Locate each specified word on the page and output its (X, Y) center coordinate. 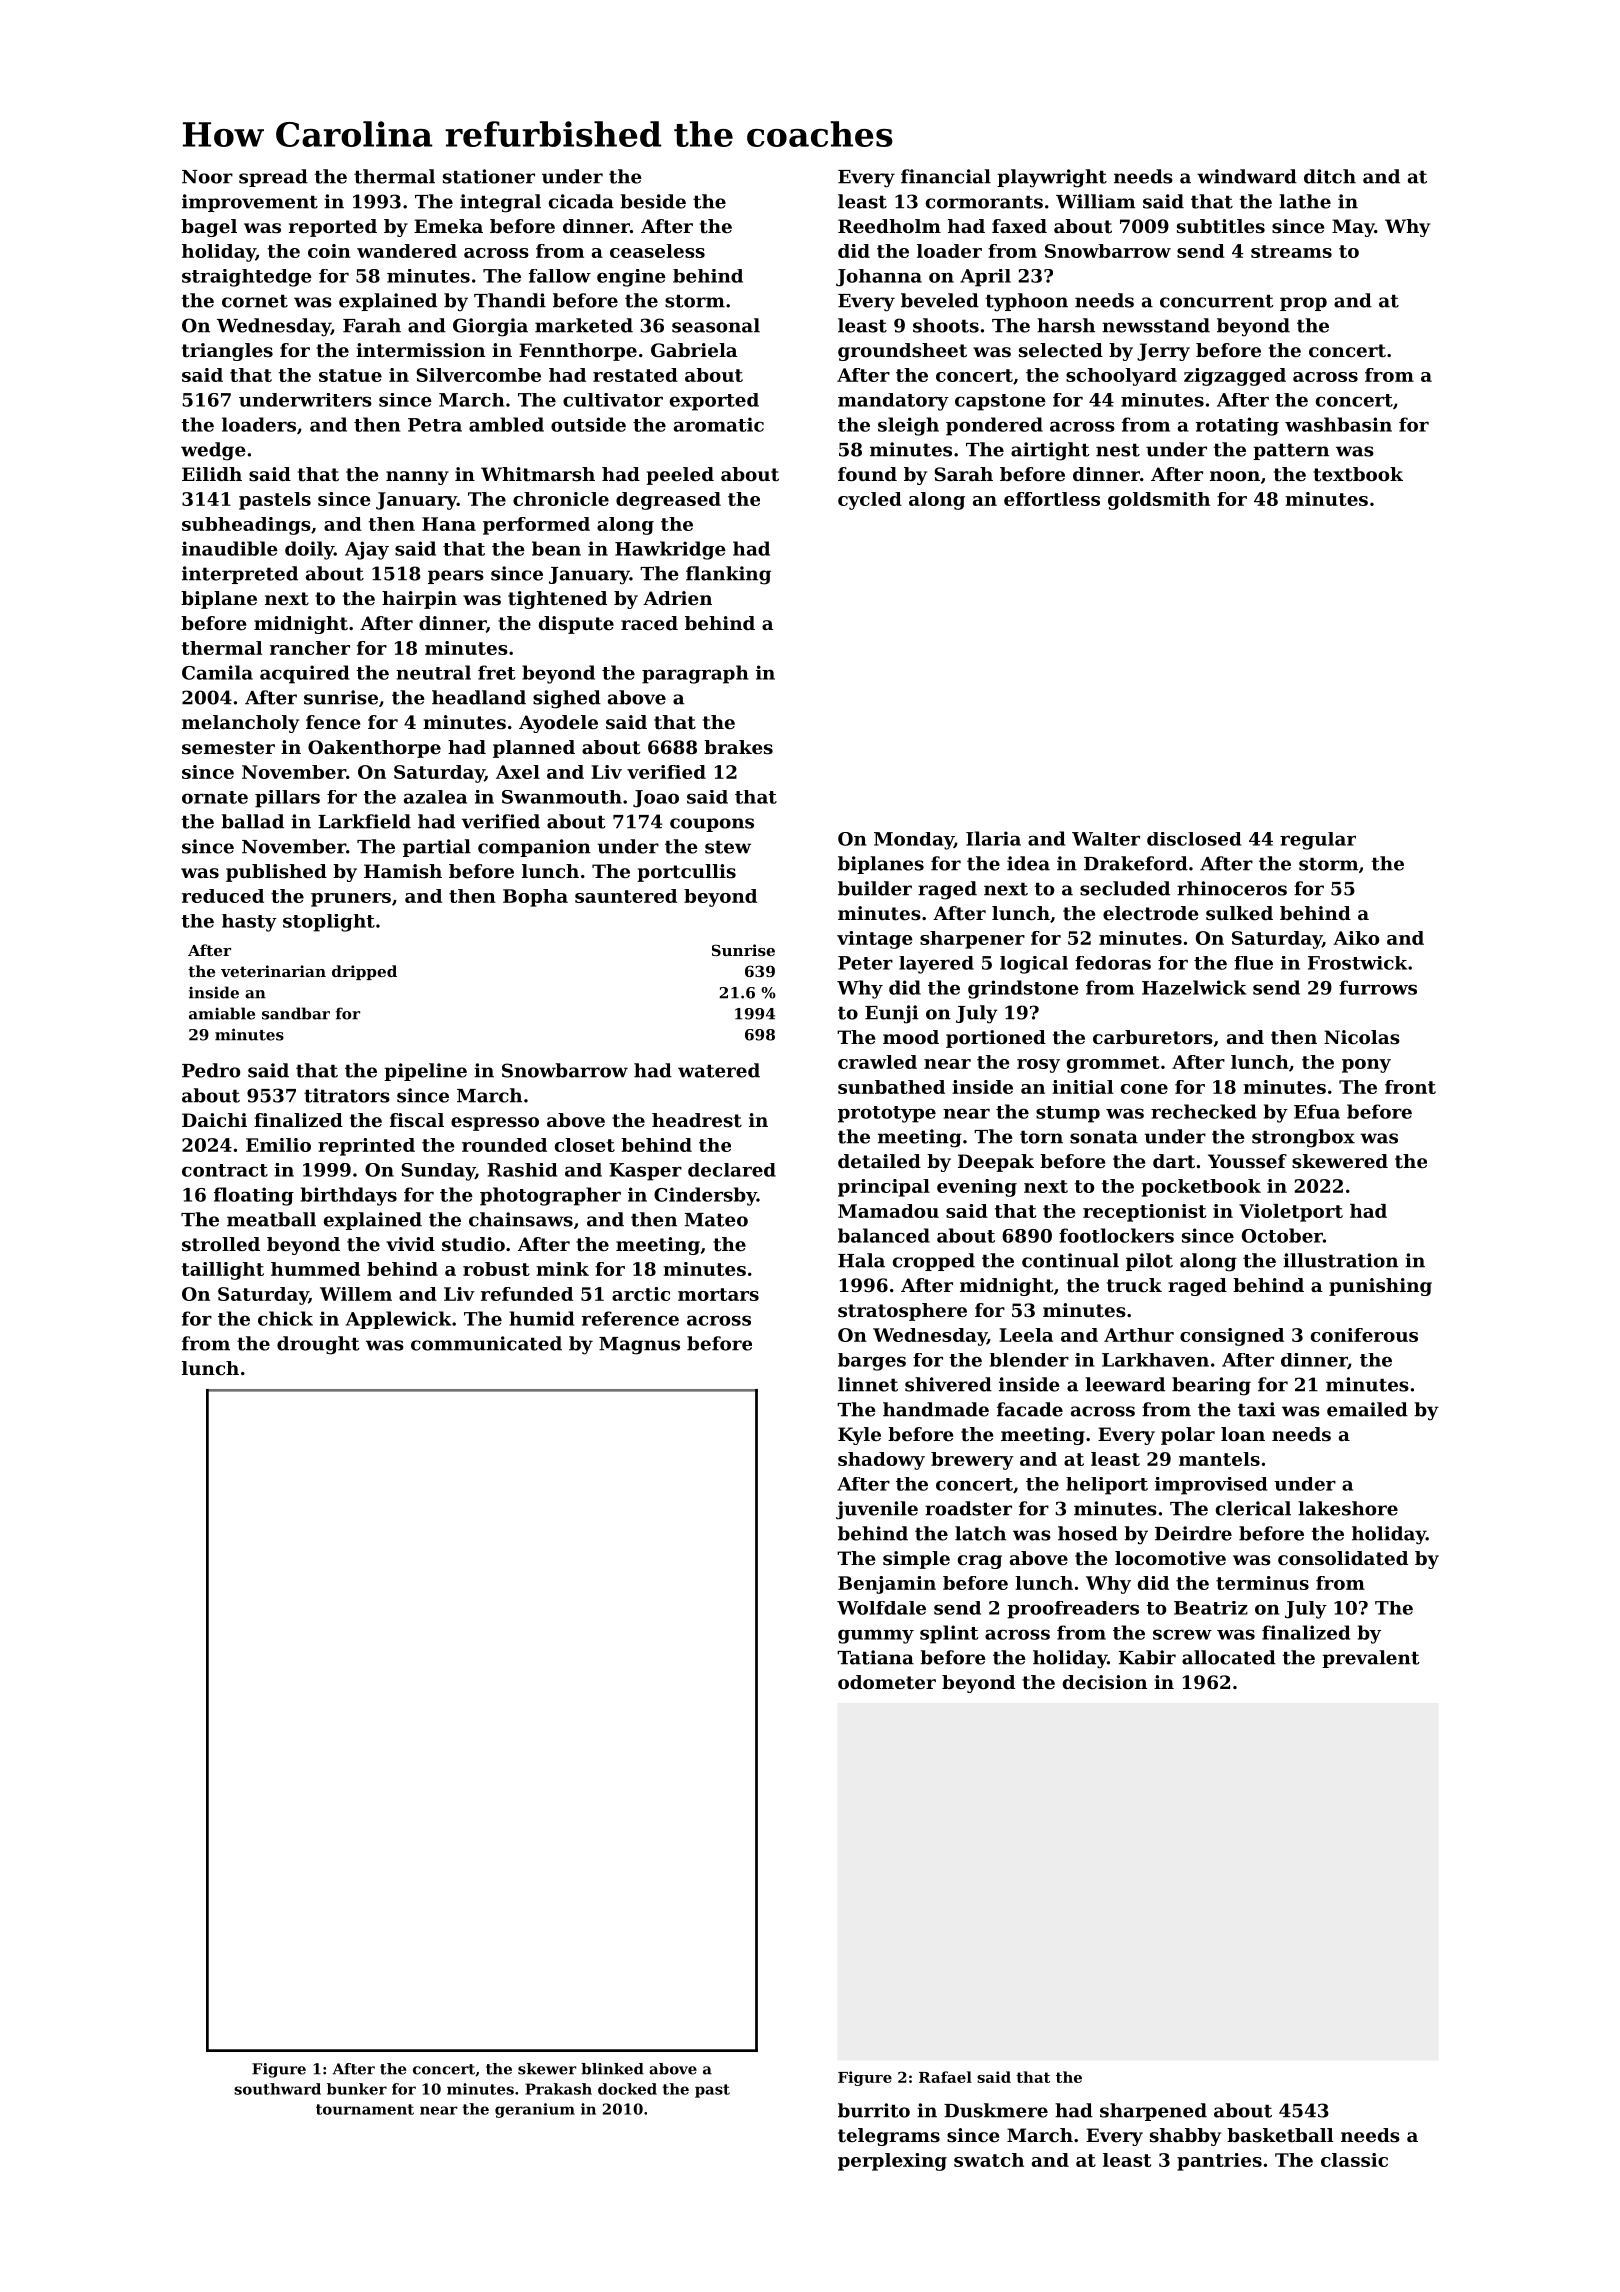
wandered (407, 251)
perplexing (892, 2162)
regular (1318, 841)
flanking (728, 575)
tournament (365, 2109)
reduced (223, 896)
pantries (1219, 2162)
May (1353, 228)
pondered (994, 426)
